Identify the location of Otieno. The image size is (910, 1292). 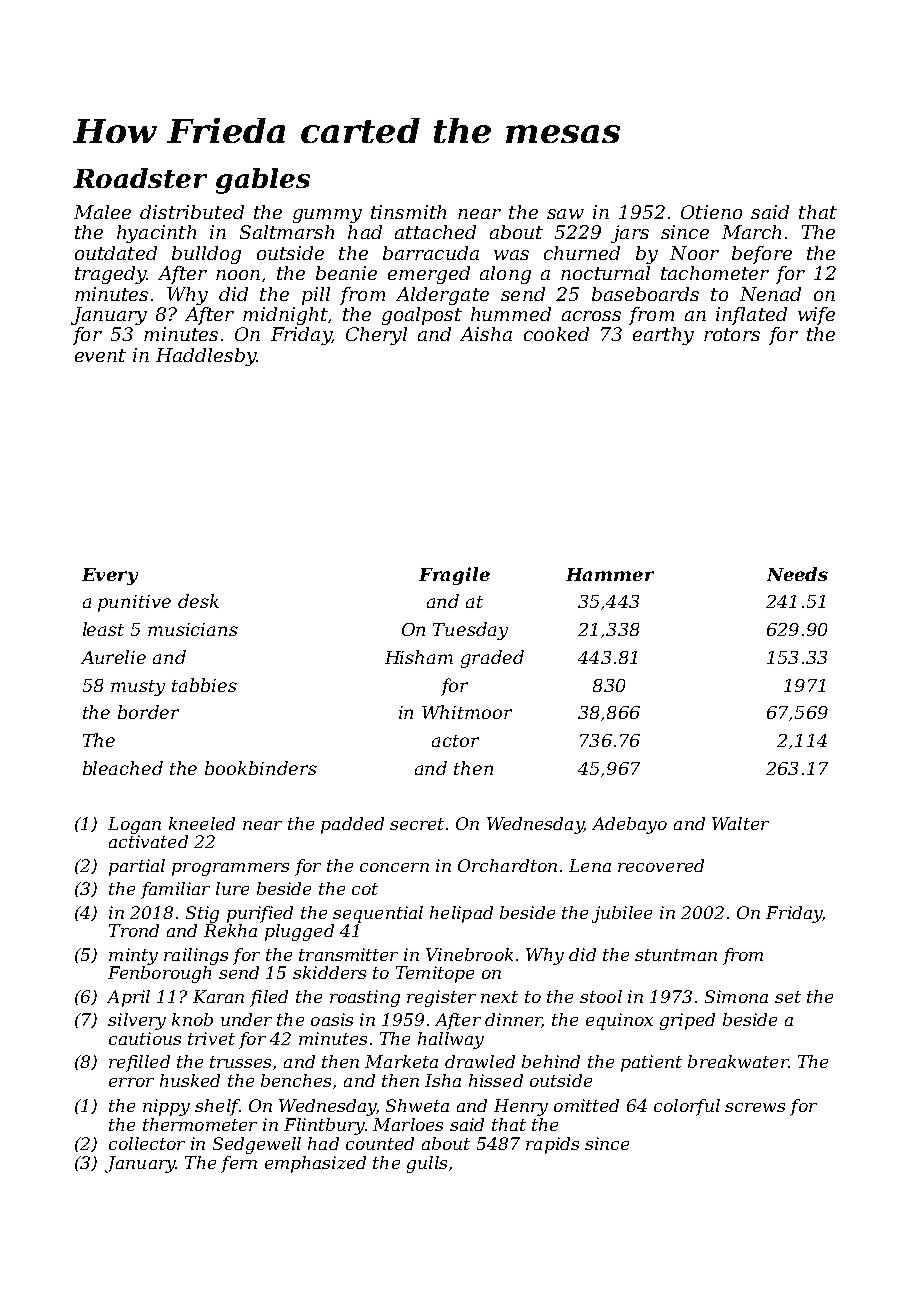
(711, 212).
